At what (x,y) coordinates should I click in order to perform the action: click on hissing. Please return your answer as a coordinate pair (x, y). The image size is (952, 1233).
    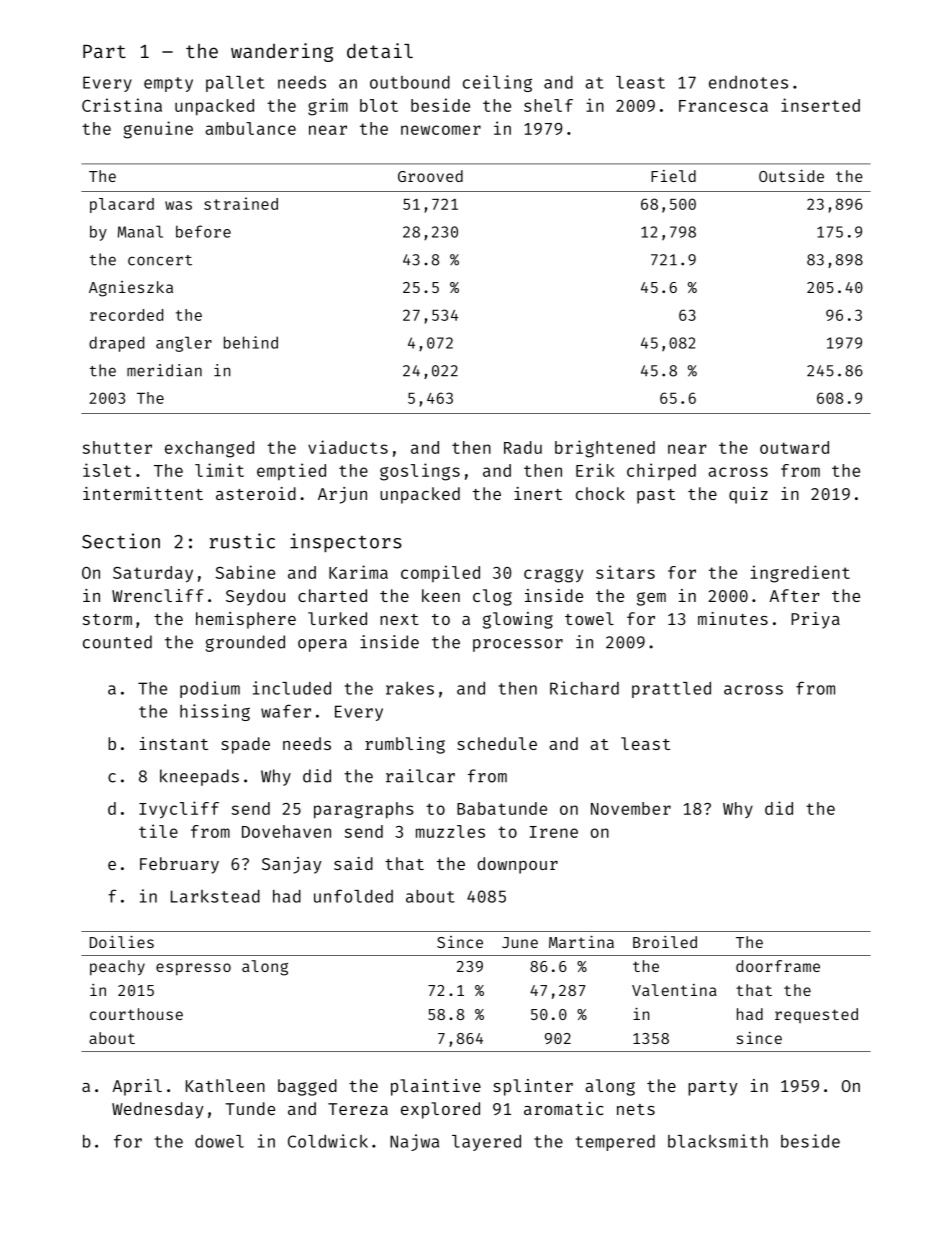
    Looking at the image, I should click on (215, 712).
